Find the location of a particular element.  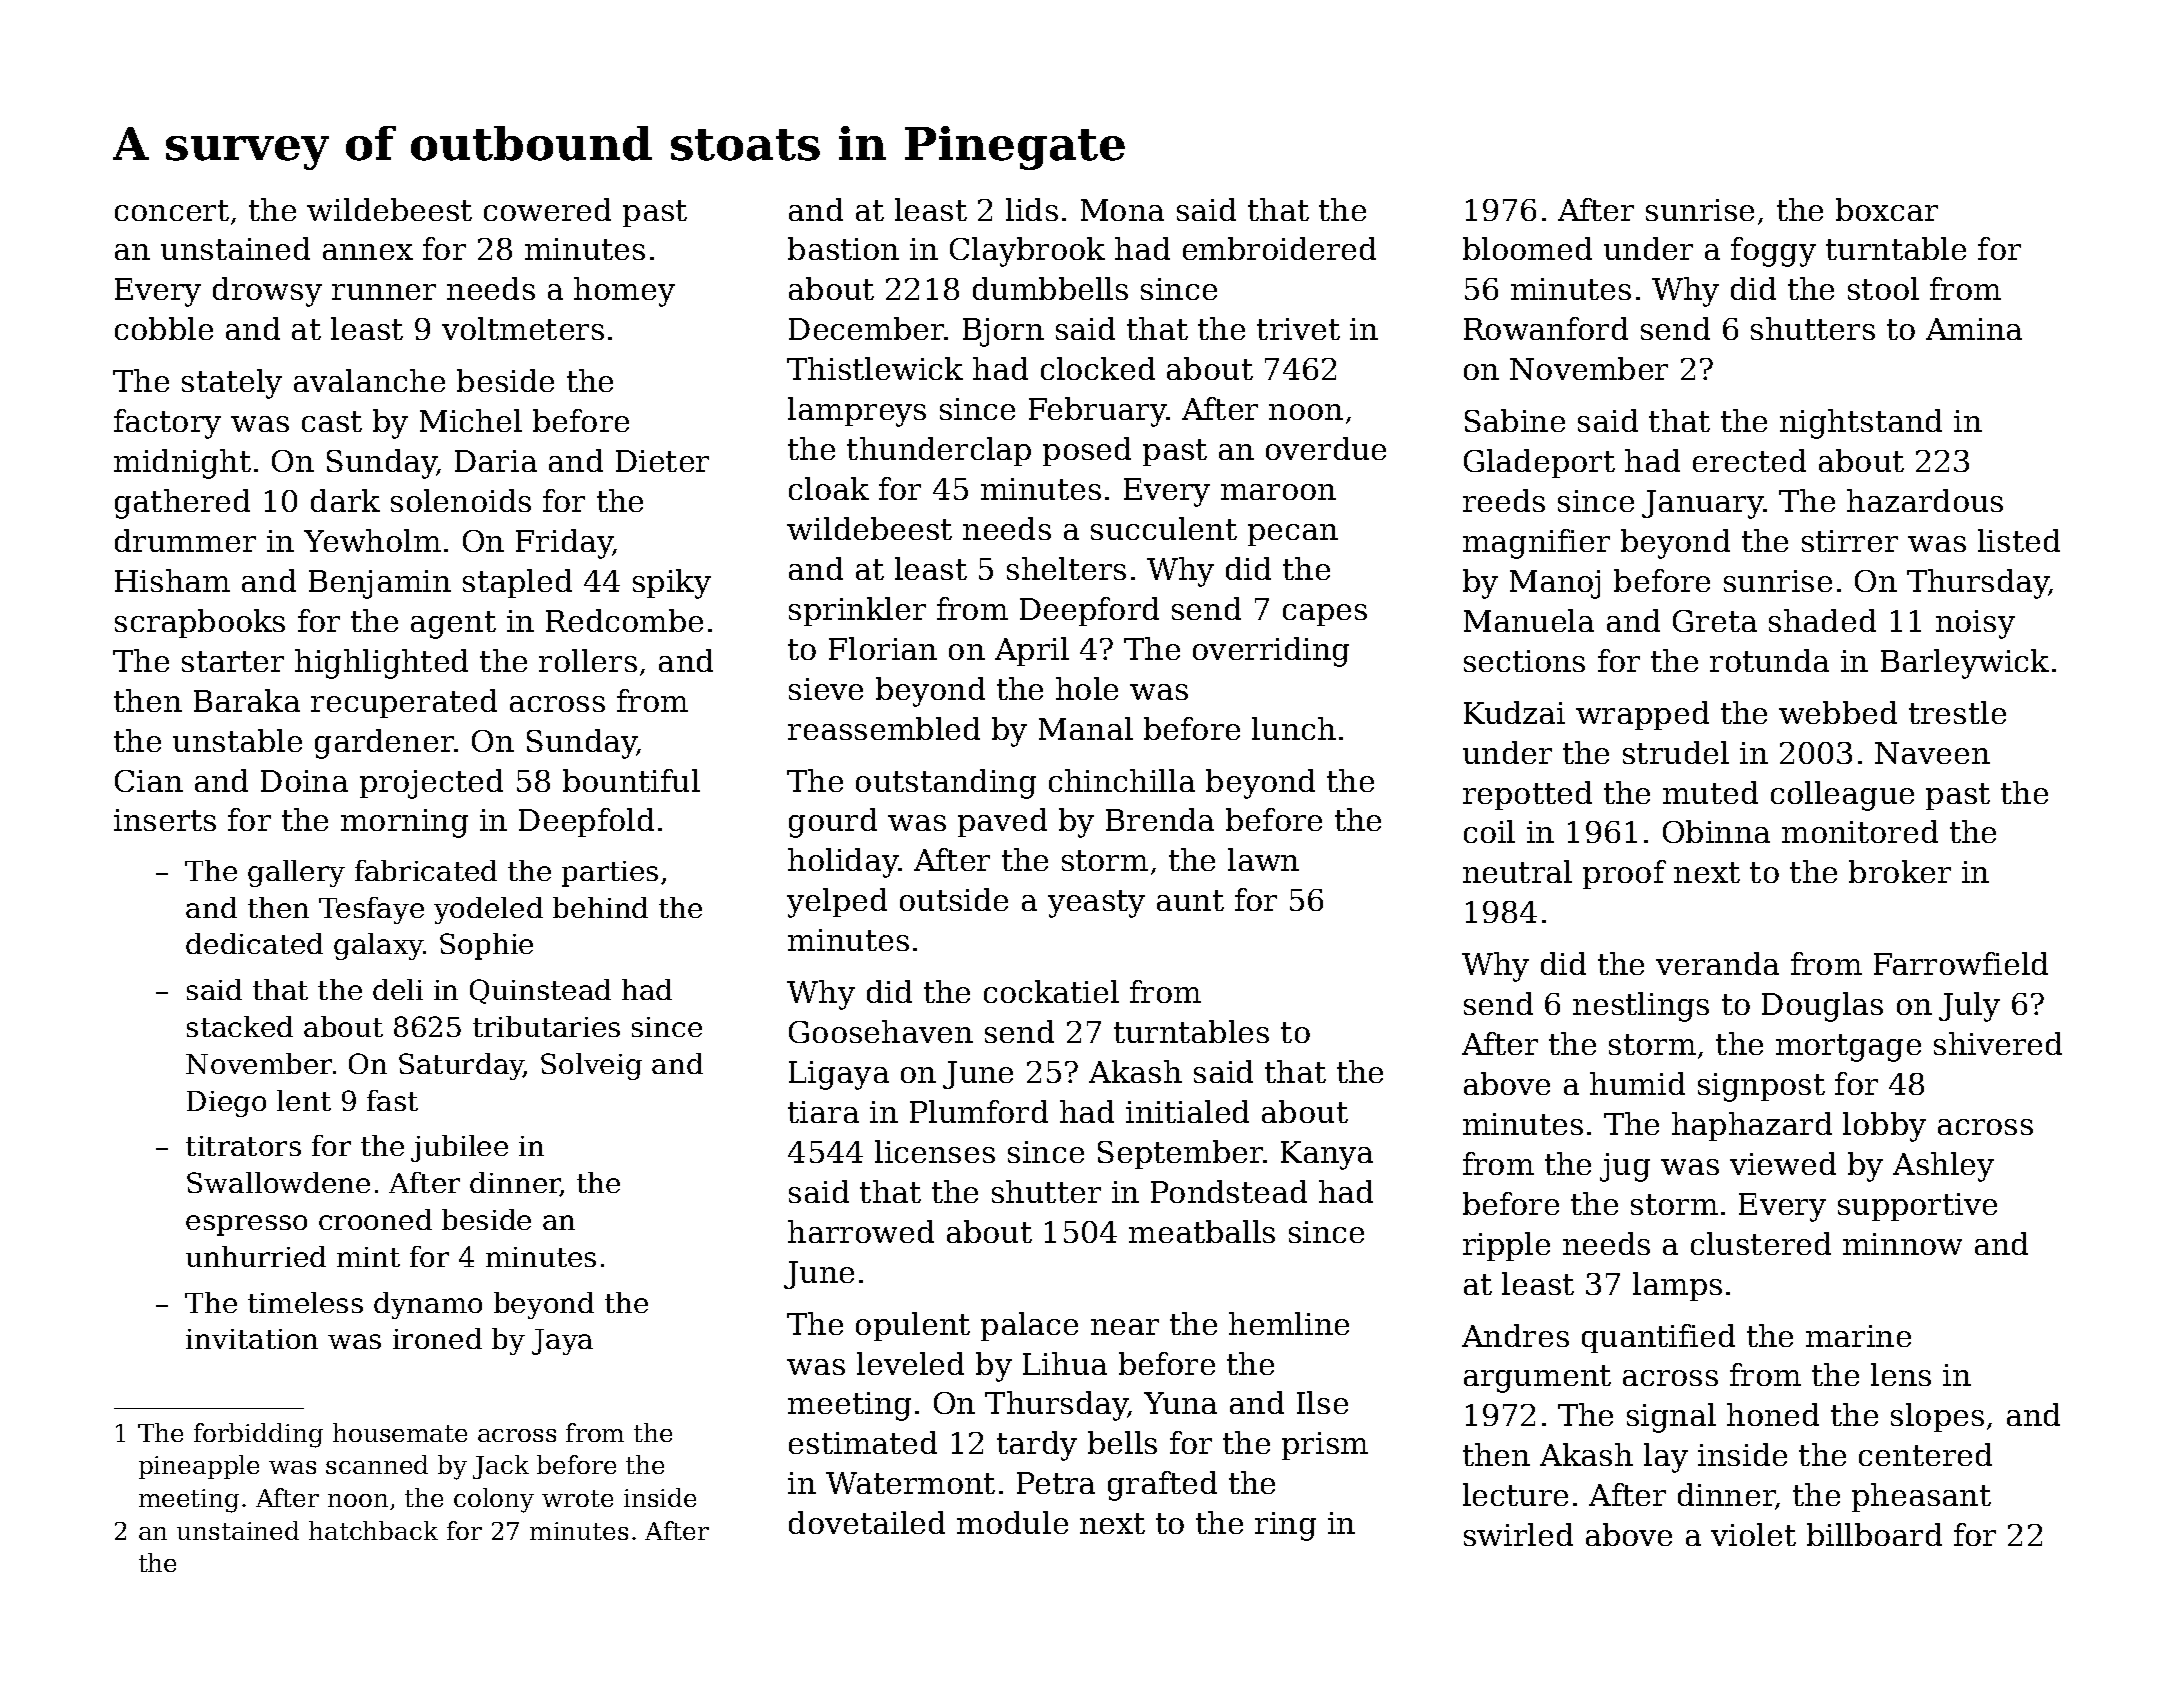

billboard is located at coordinates (1874, 1534).
